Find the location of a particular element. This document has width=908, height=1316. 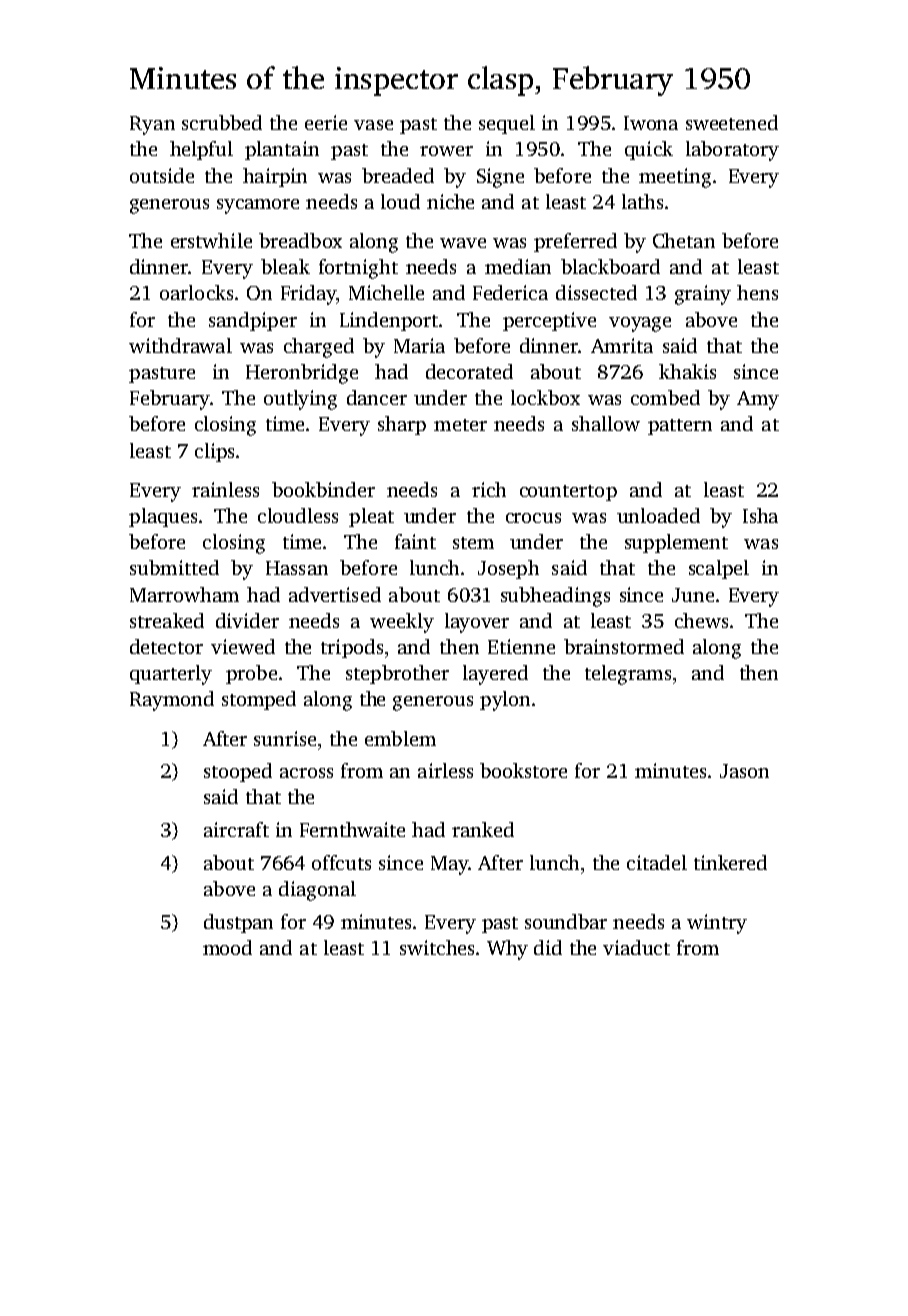

meter is located at coordinates (460, 425).
